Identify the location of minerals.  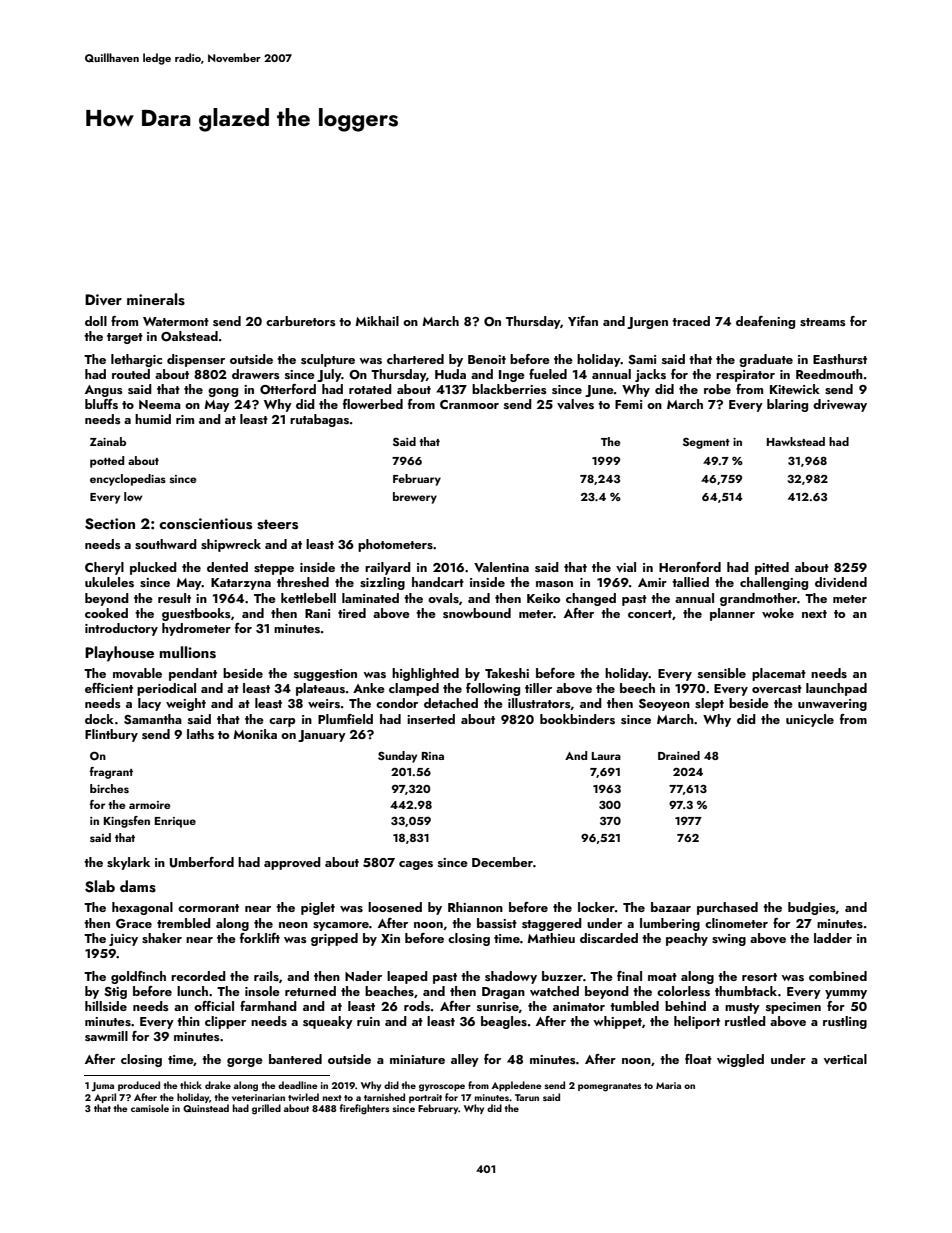
(156, 299).
